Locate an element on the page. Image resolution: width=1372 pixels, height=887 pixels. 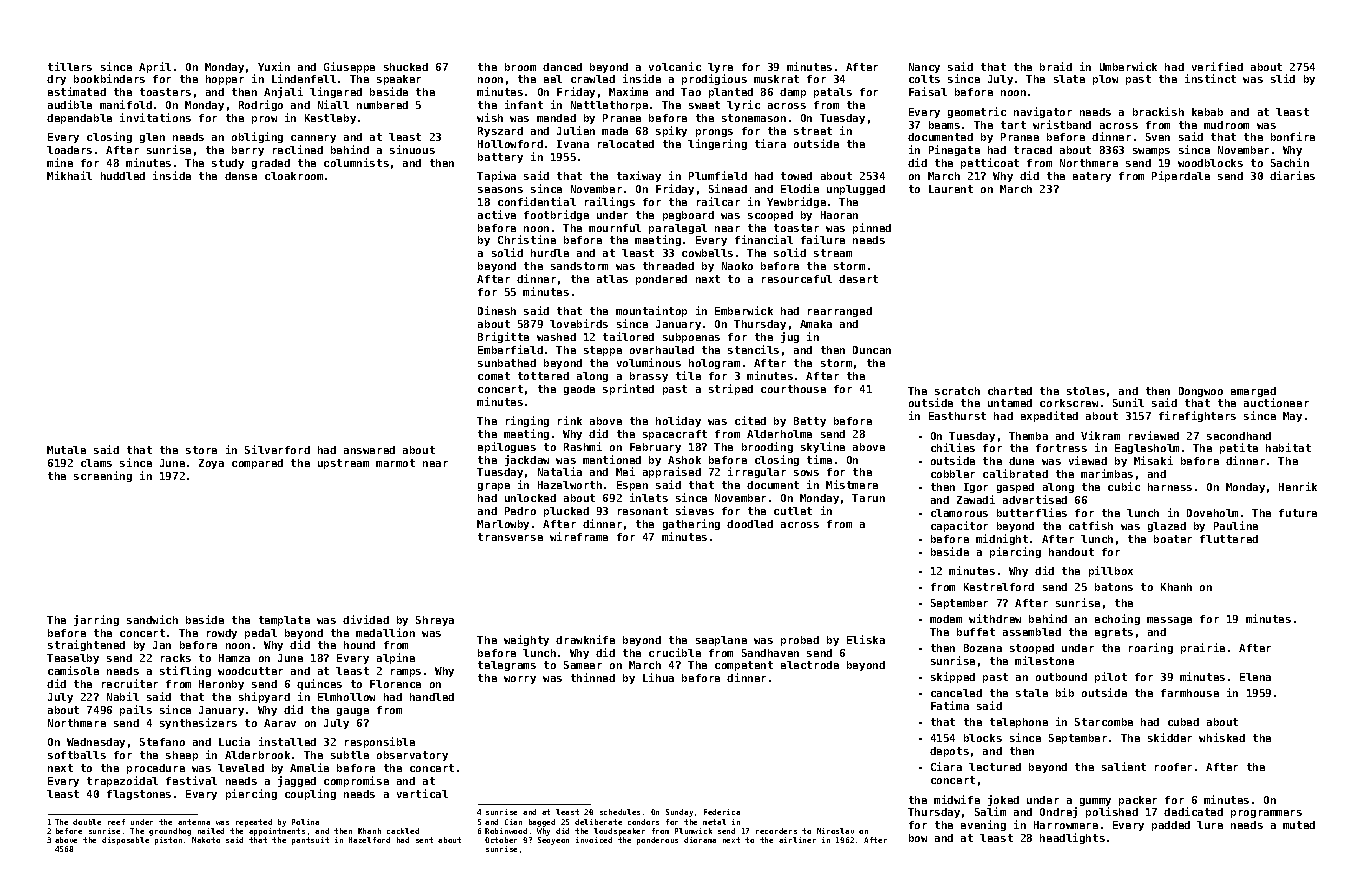
footbridge is located at coordinates (556, 215).
